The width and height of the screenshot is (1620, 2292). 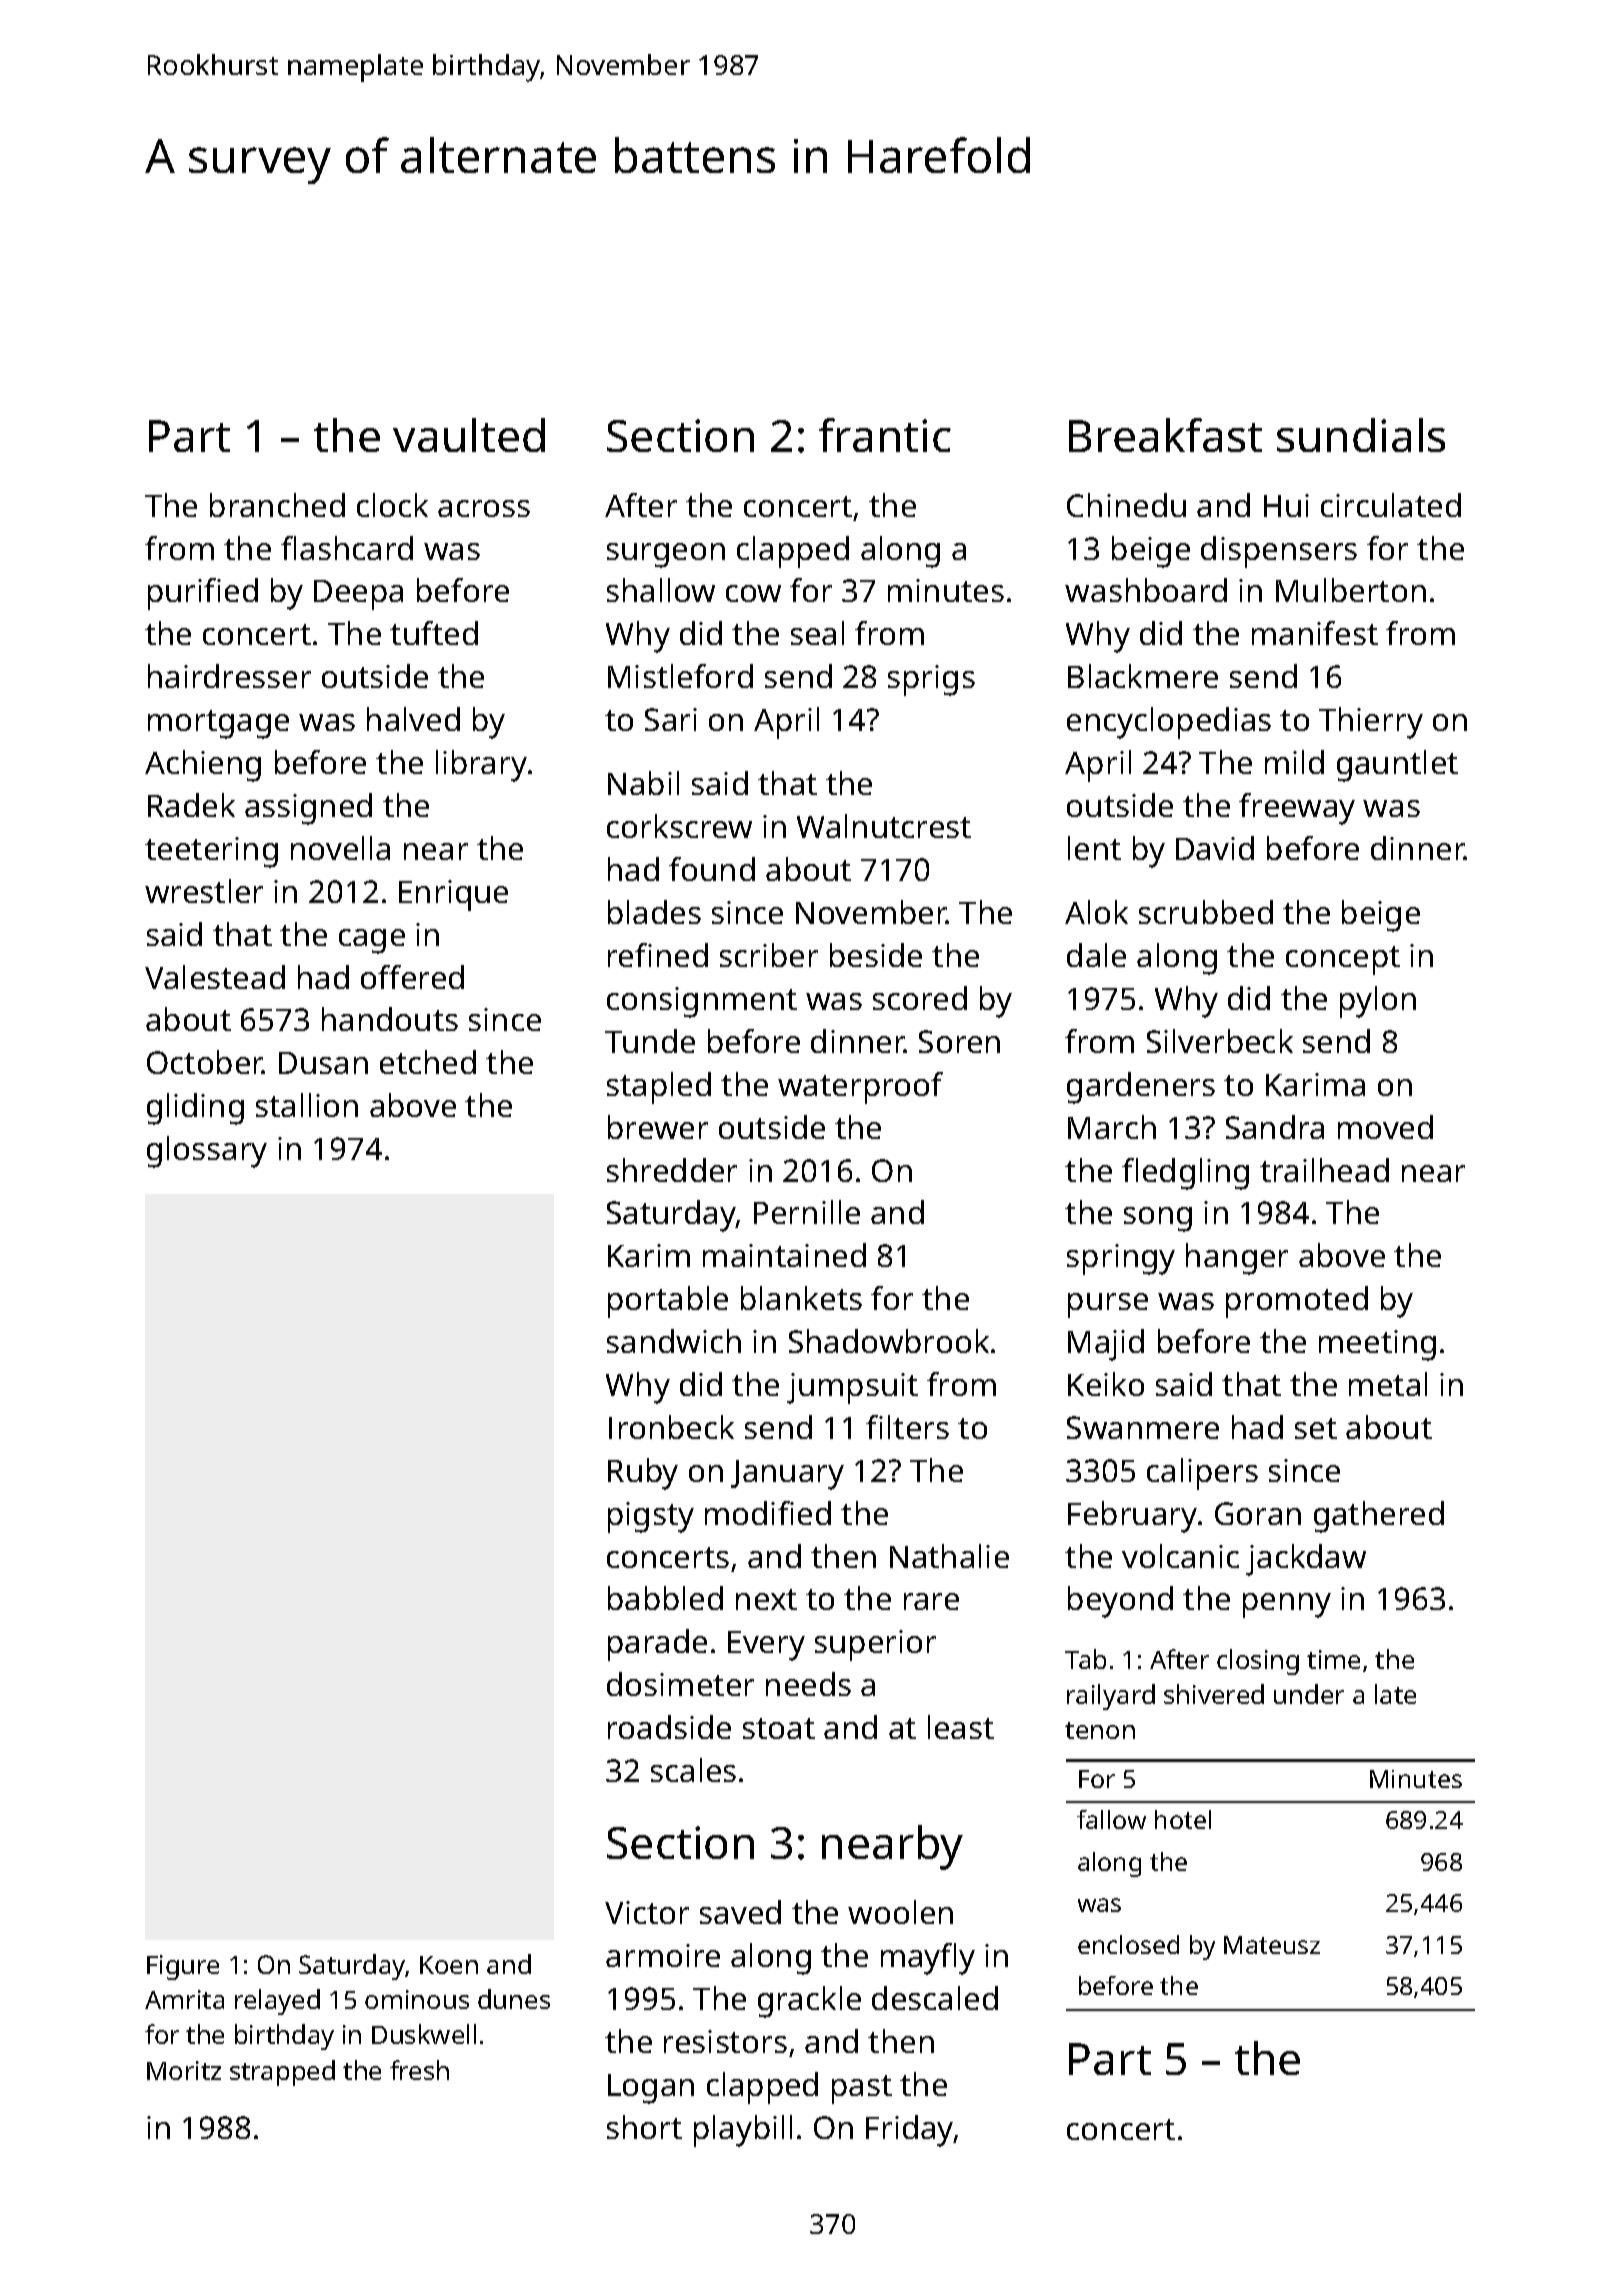 I want to click on rare, so click(x=931, y=1601).
